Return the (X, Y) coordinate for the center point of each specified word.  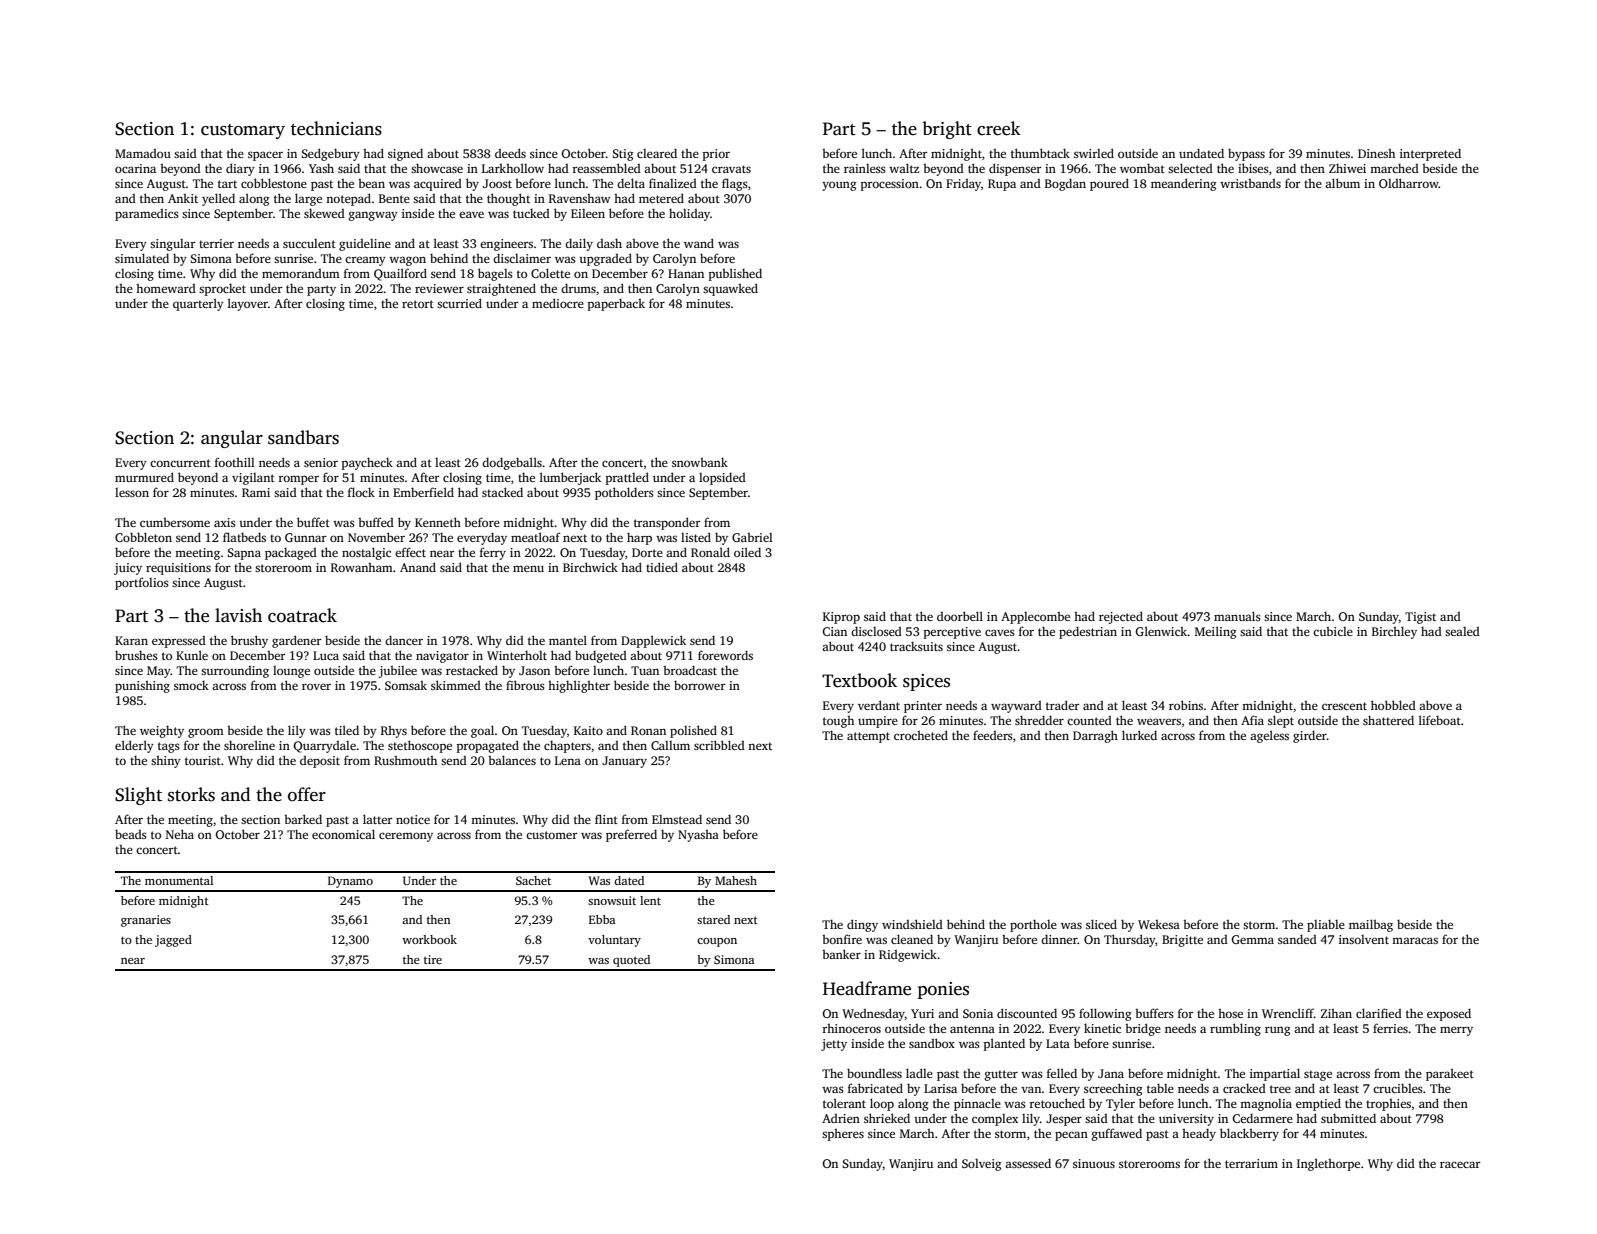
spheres (843, 1135)
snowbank (700, 462)
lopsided (722, 478)
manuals (1237, 616)
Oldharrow (1409, 183)
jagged (173, 941)
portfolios (142, 583)
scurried (459, 303)
